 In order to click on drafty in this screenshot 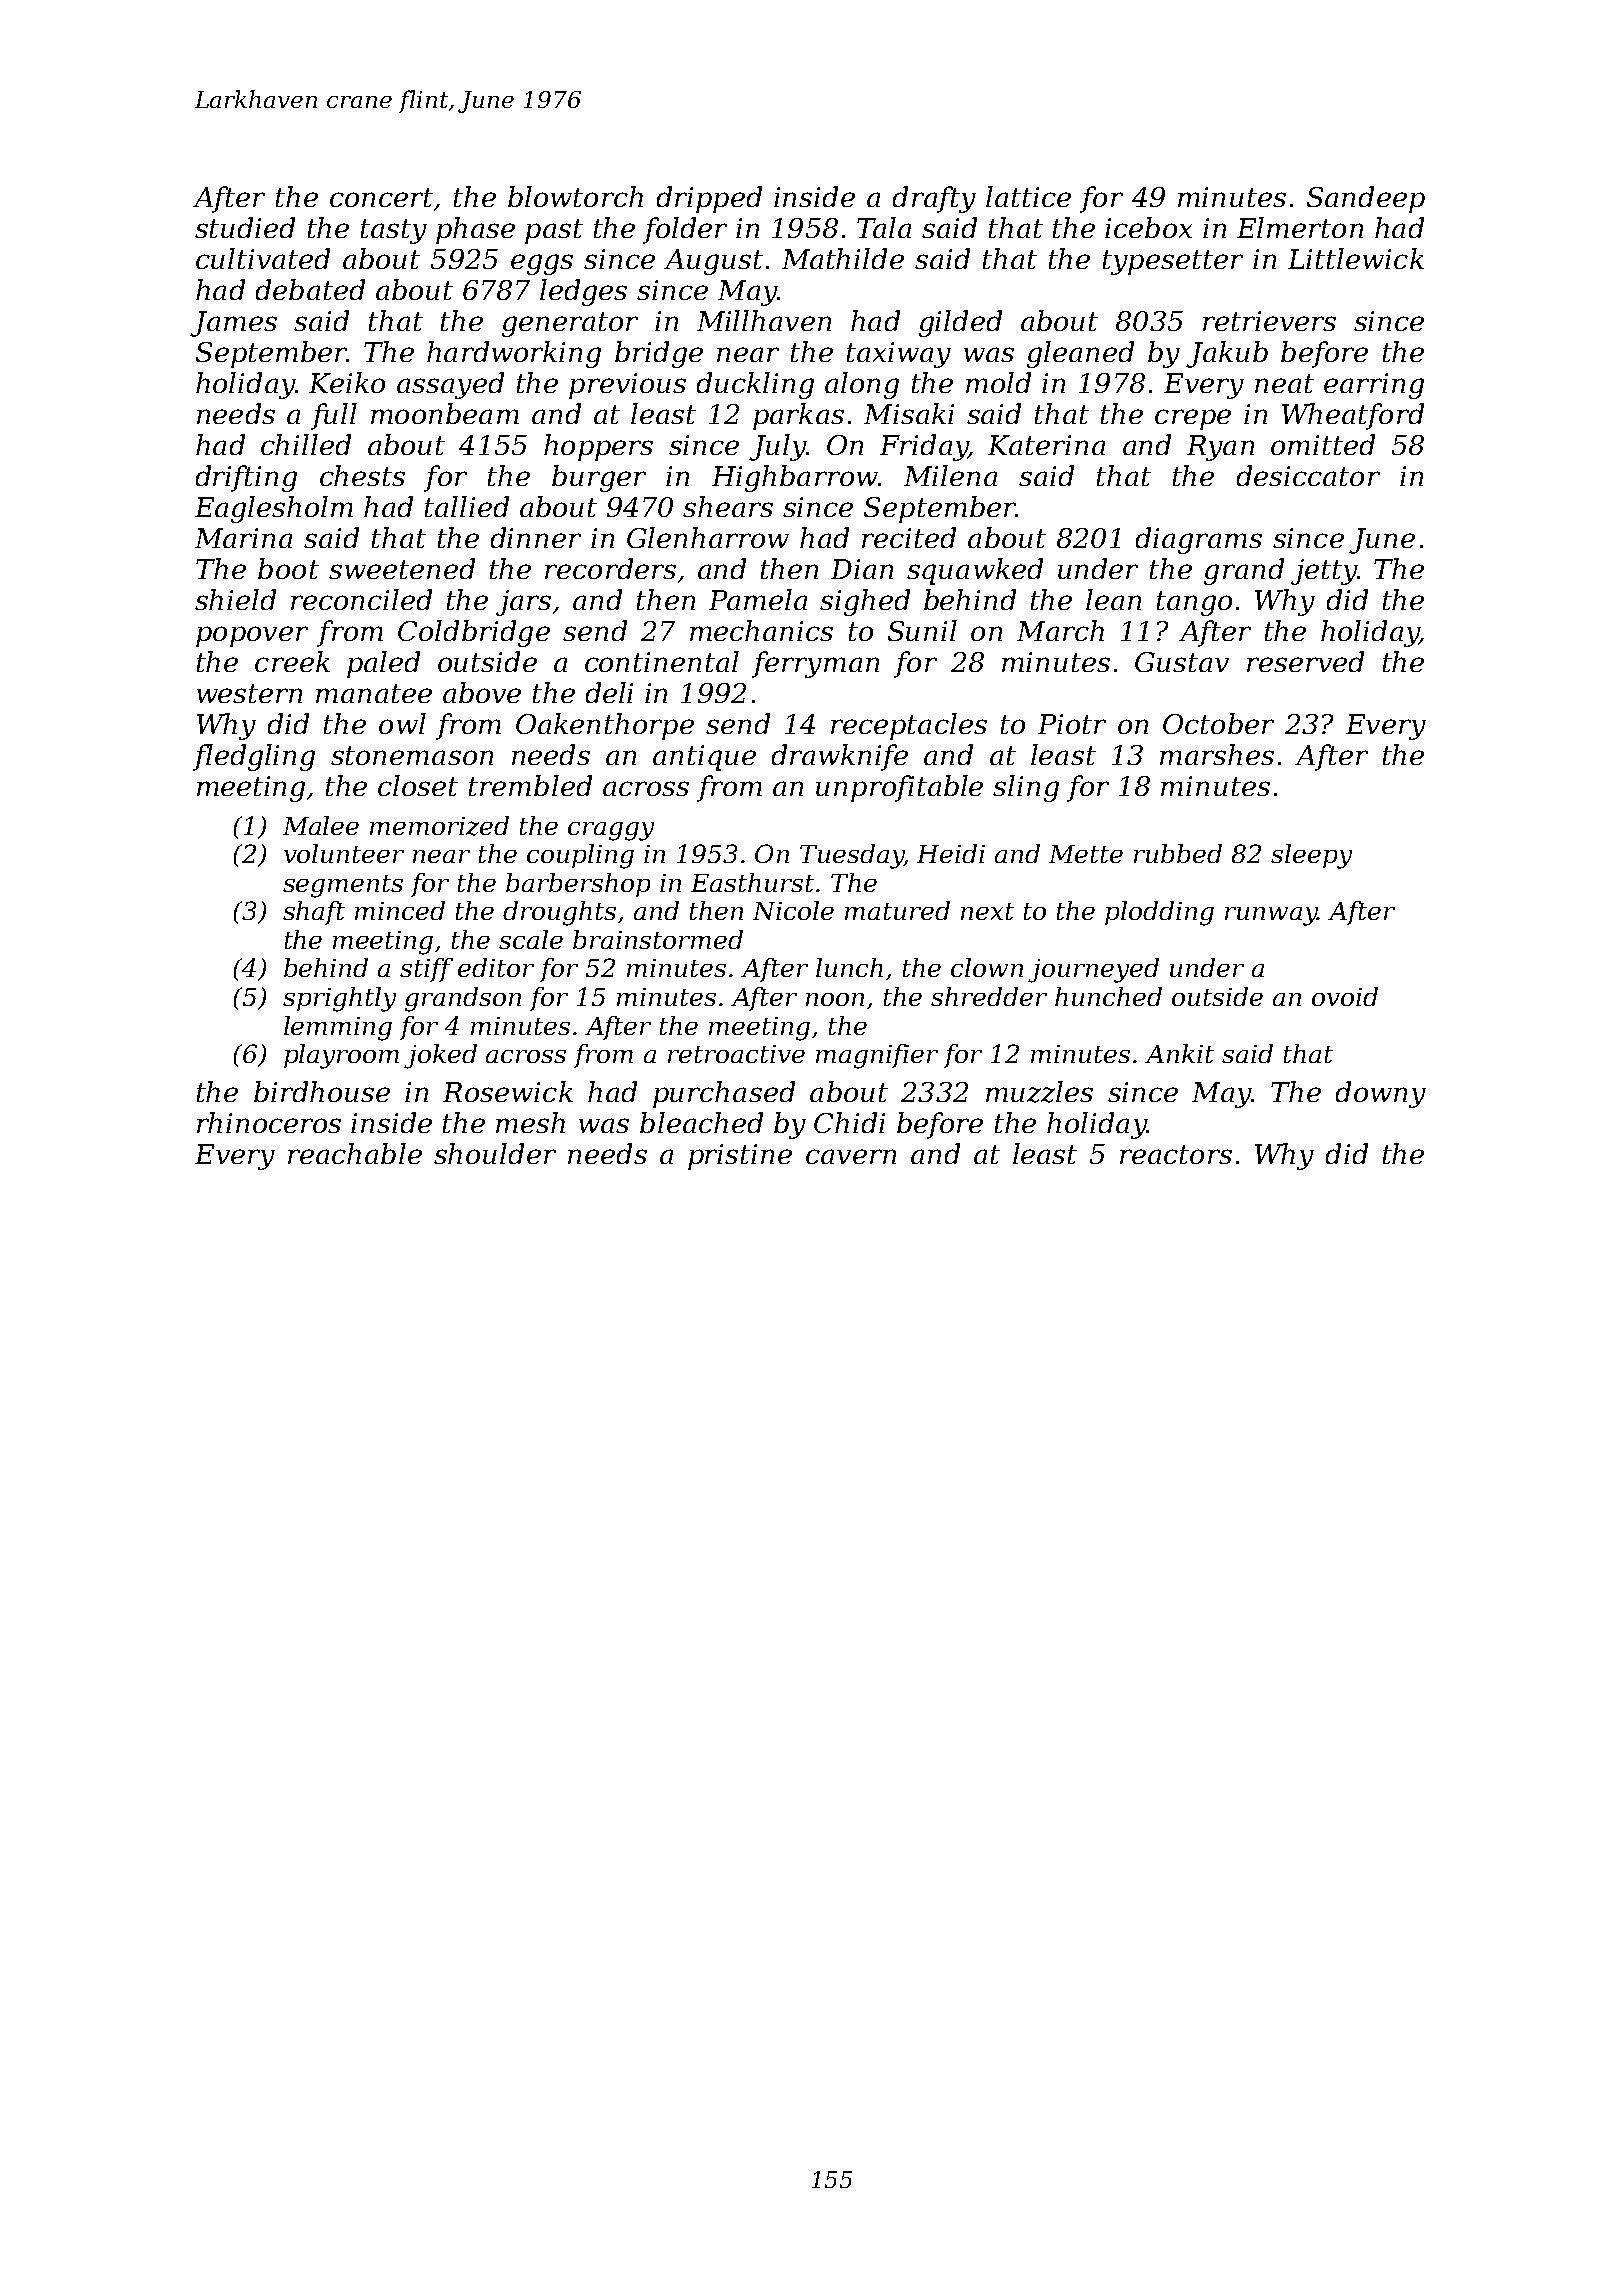, I will do `click(934, 199)`.
